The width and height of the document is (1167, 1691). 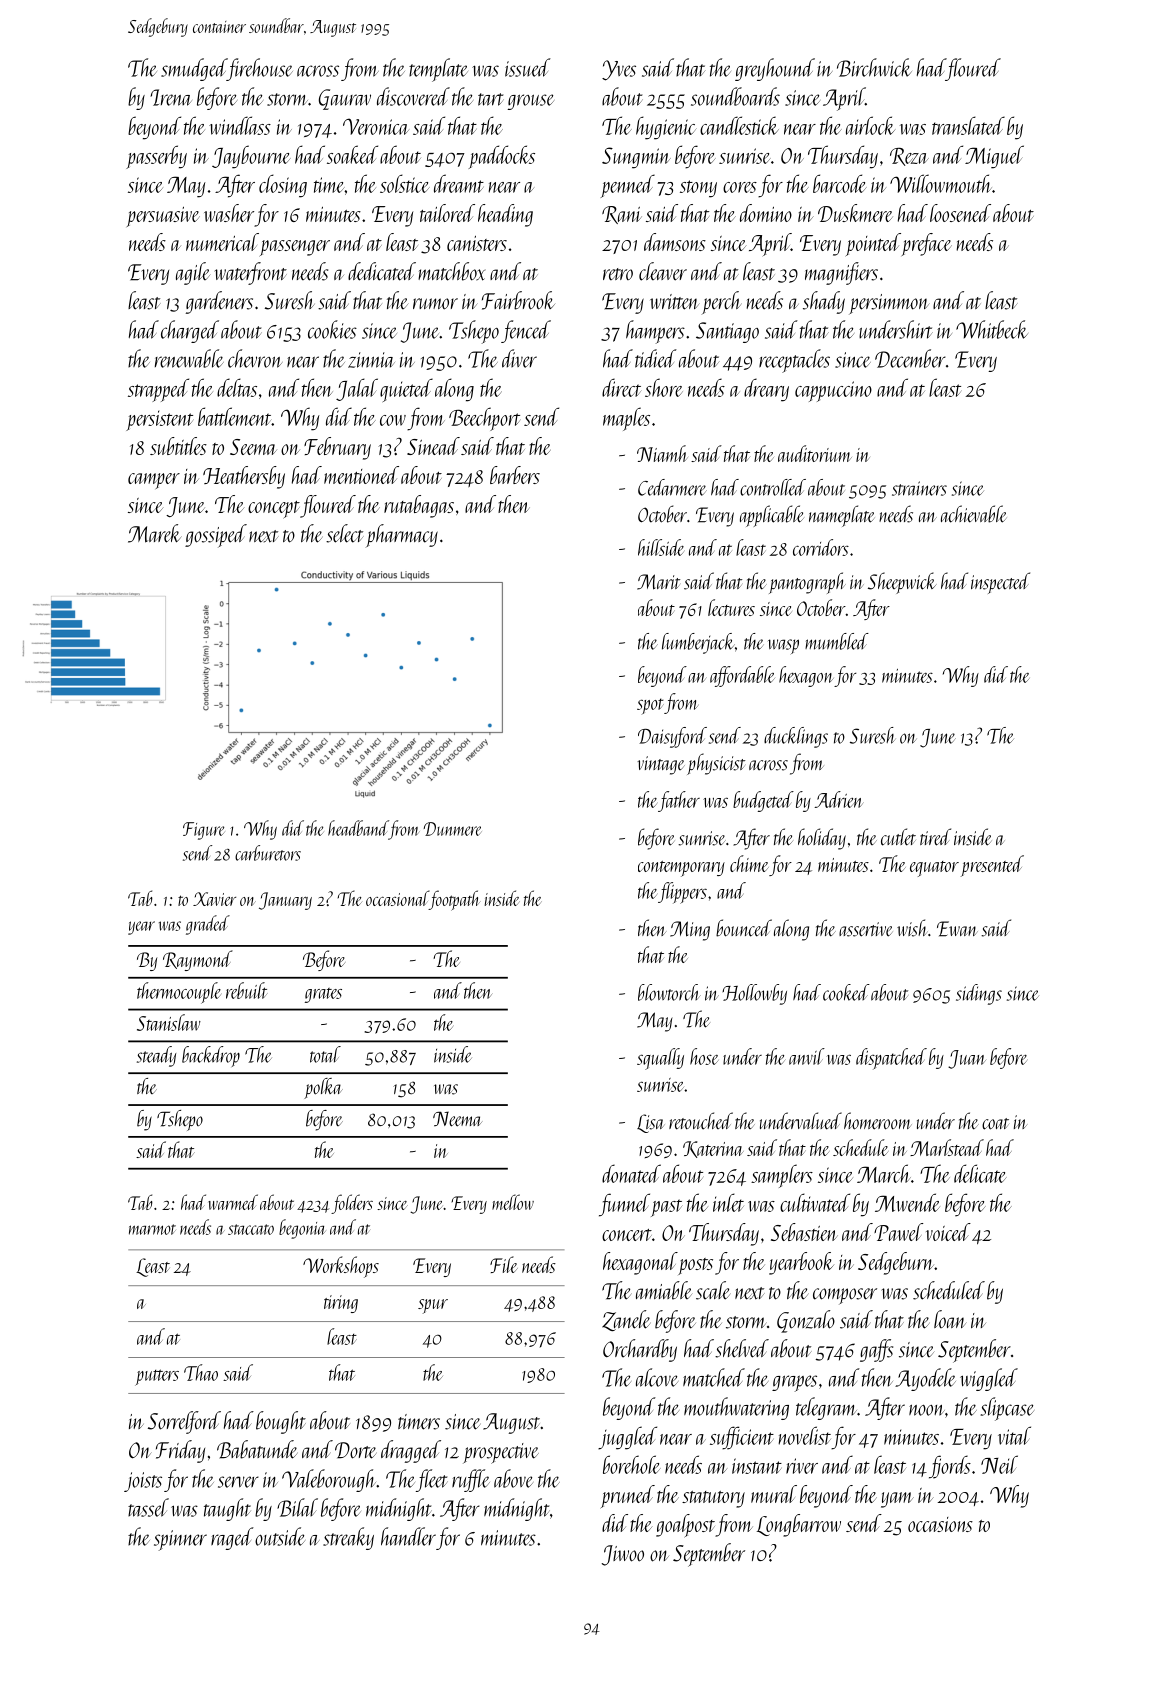 I want to click on dreamt, so click(x=459, y=183).
